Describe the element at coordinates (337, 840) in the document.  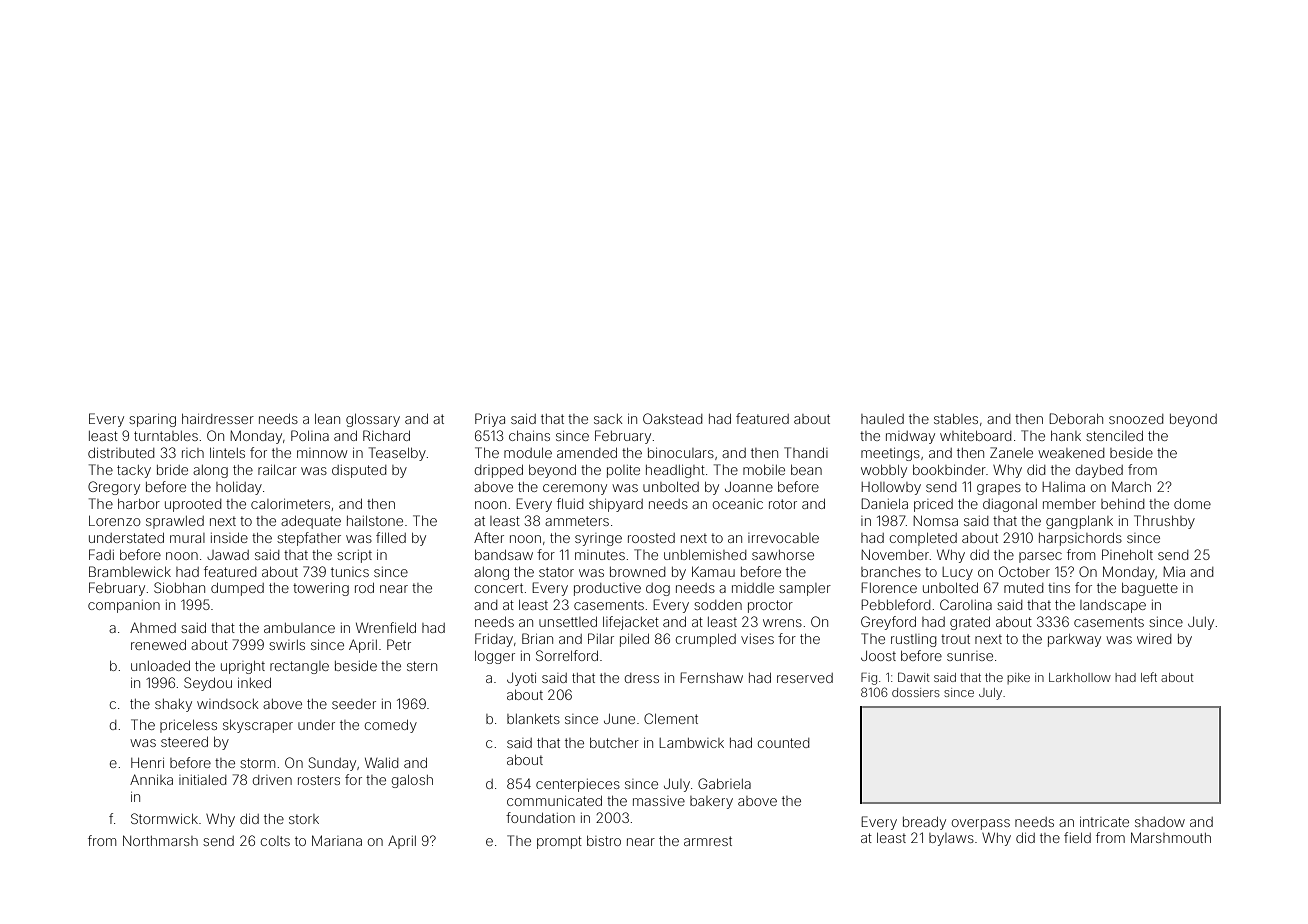
I see `Mariana` at that location.
